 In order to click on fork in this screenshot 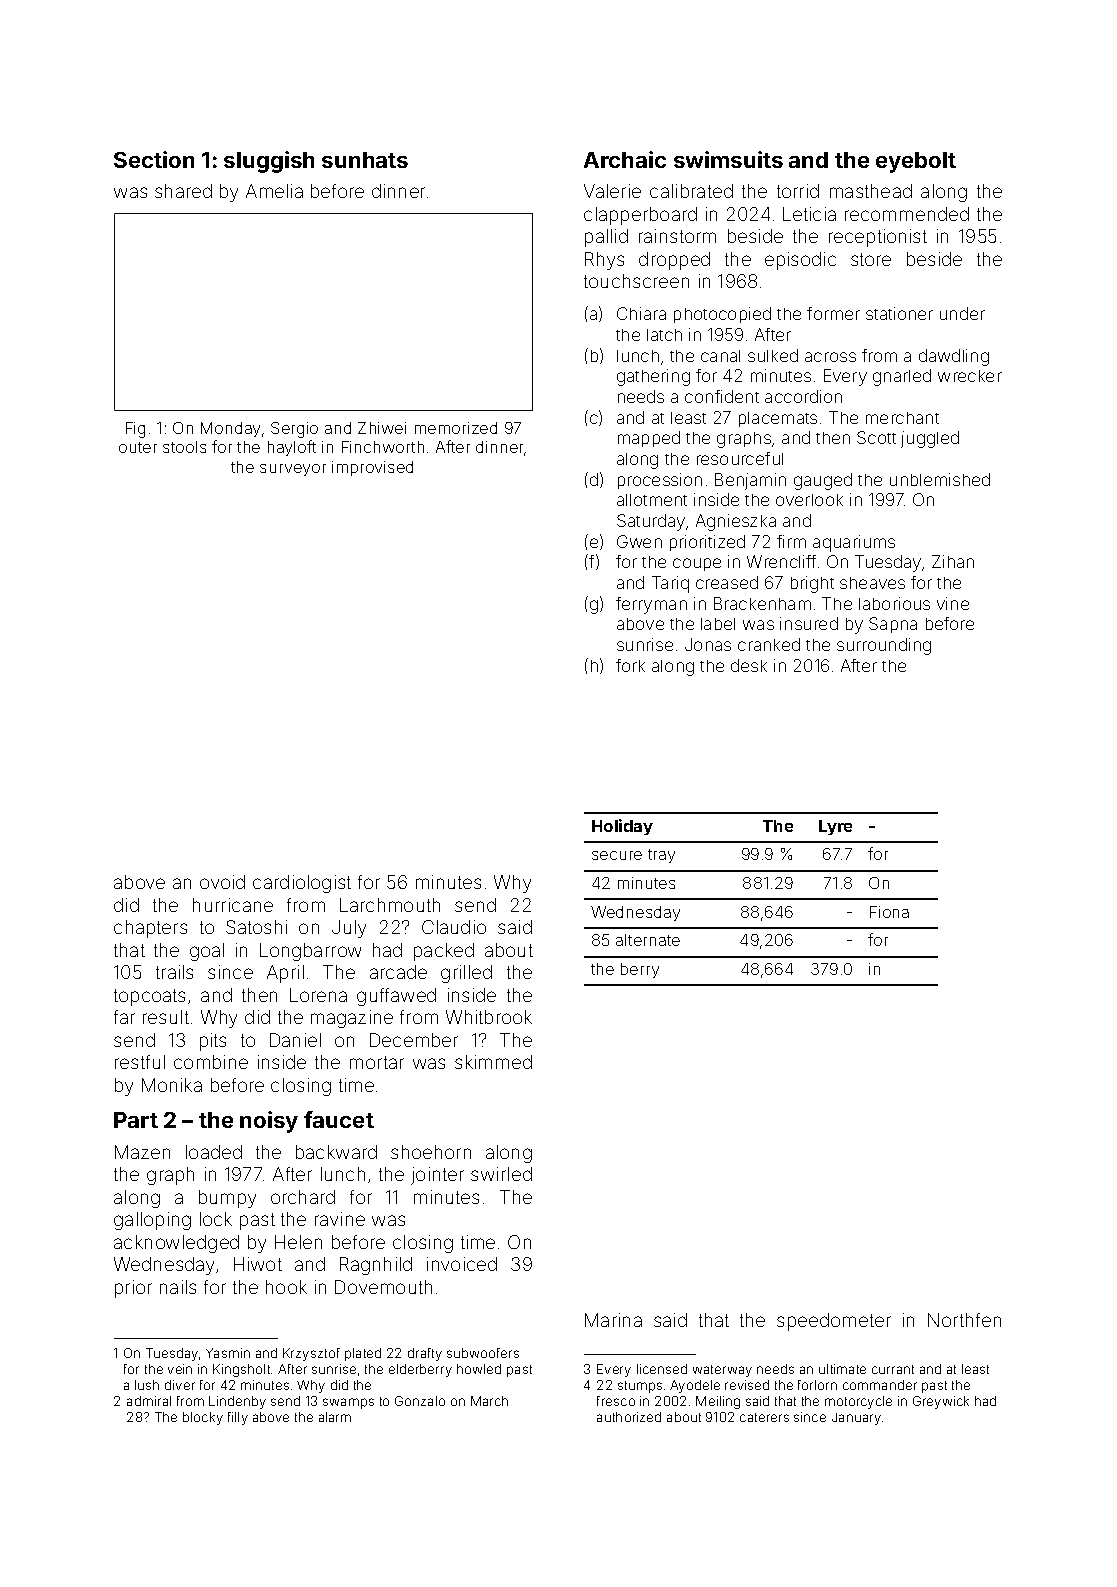, I will do `click(630, 665)`.
